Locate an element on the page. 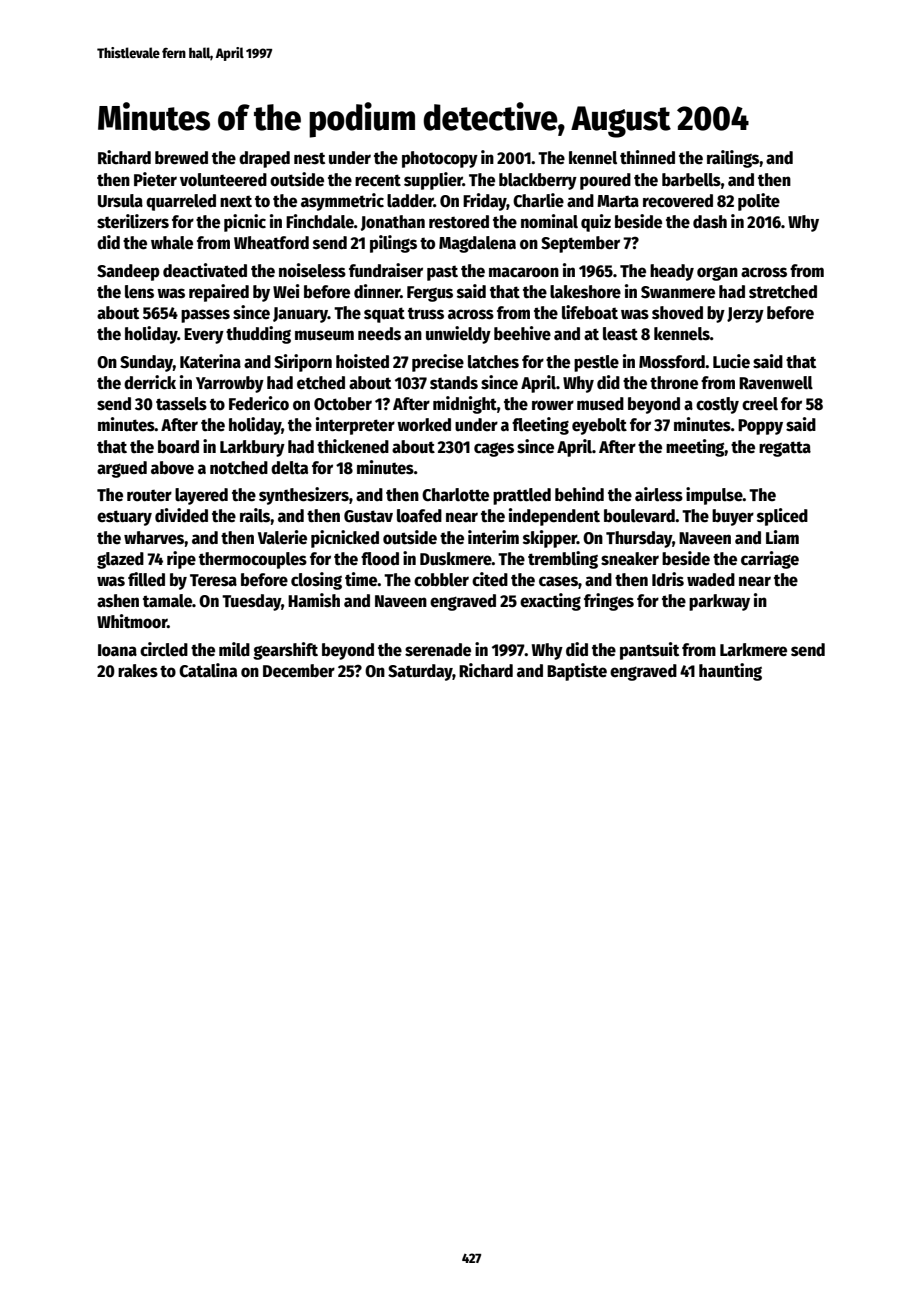 Image resolution: width=924 pixels, height=1308 pixels. cited is located at coordinates (490, 579).
